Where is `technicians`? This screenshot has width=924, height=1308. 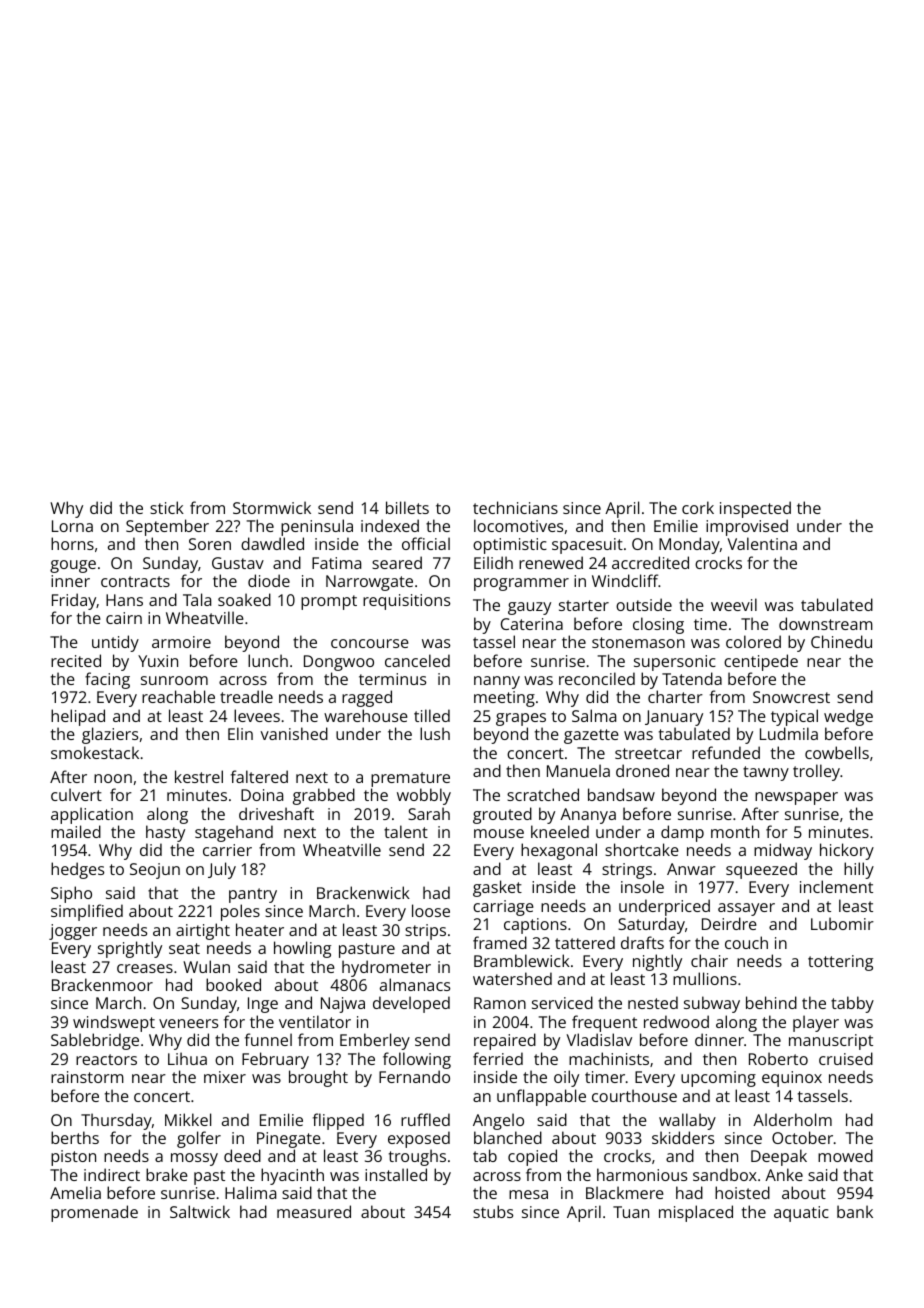
technicians is located at coordinates (515, 507).
